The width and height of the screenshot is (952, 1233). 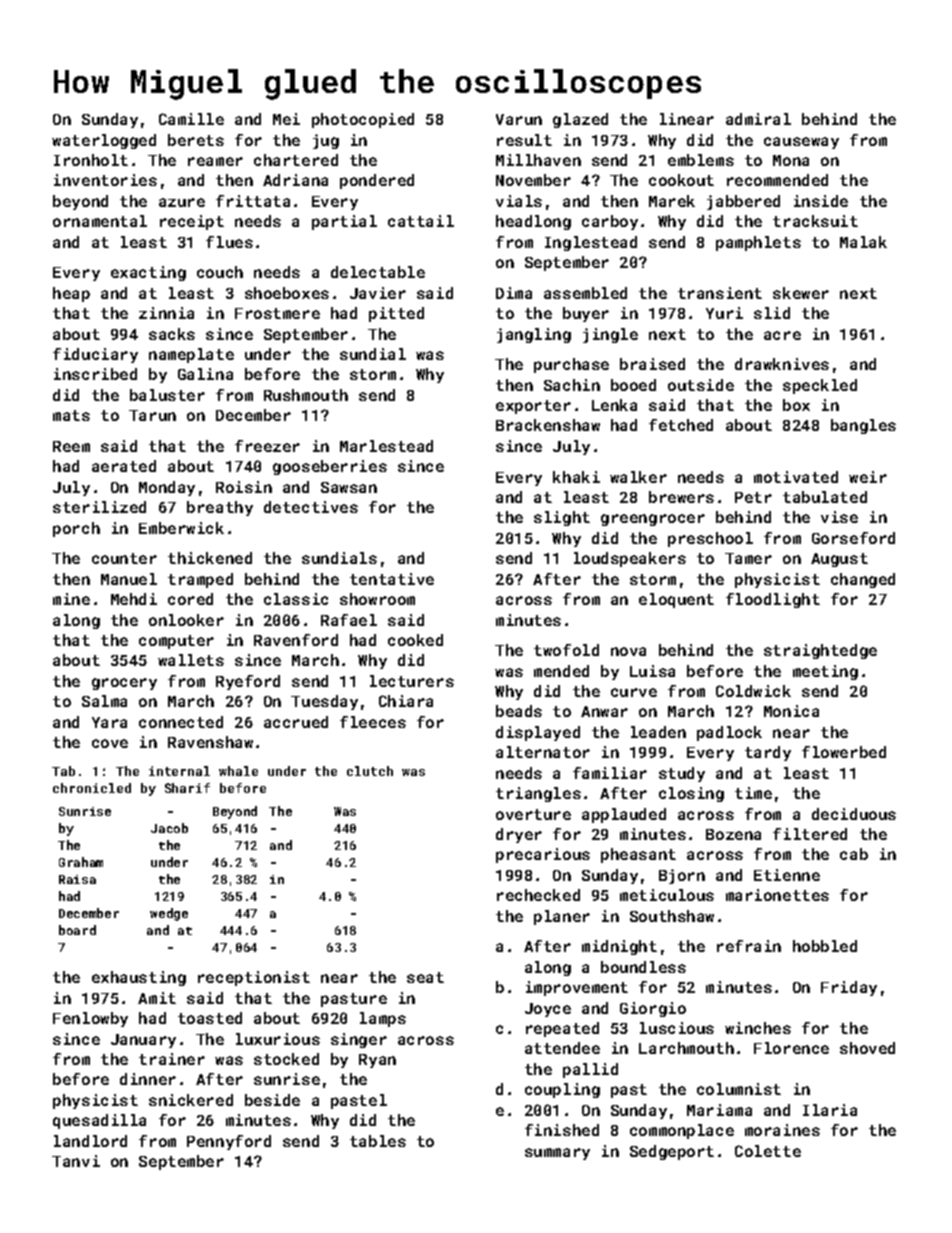 What do you see at coordinates (586, 314) in the screenshot?
I see `buyer` at bounding box center [586, 314].
